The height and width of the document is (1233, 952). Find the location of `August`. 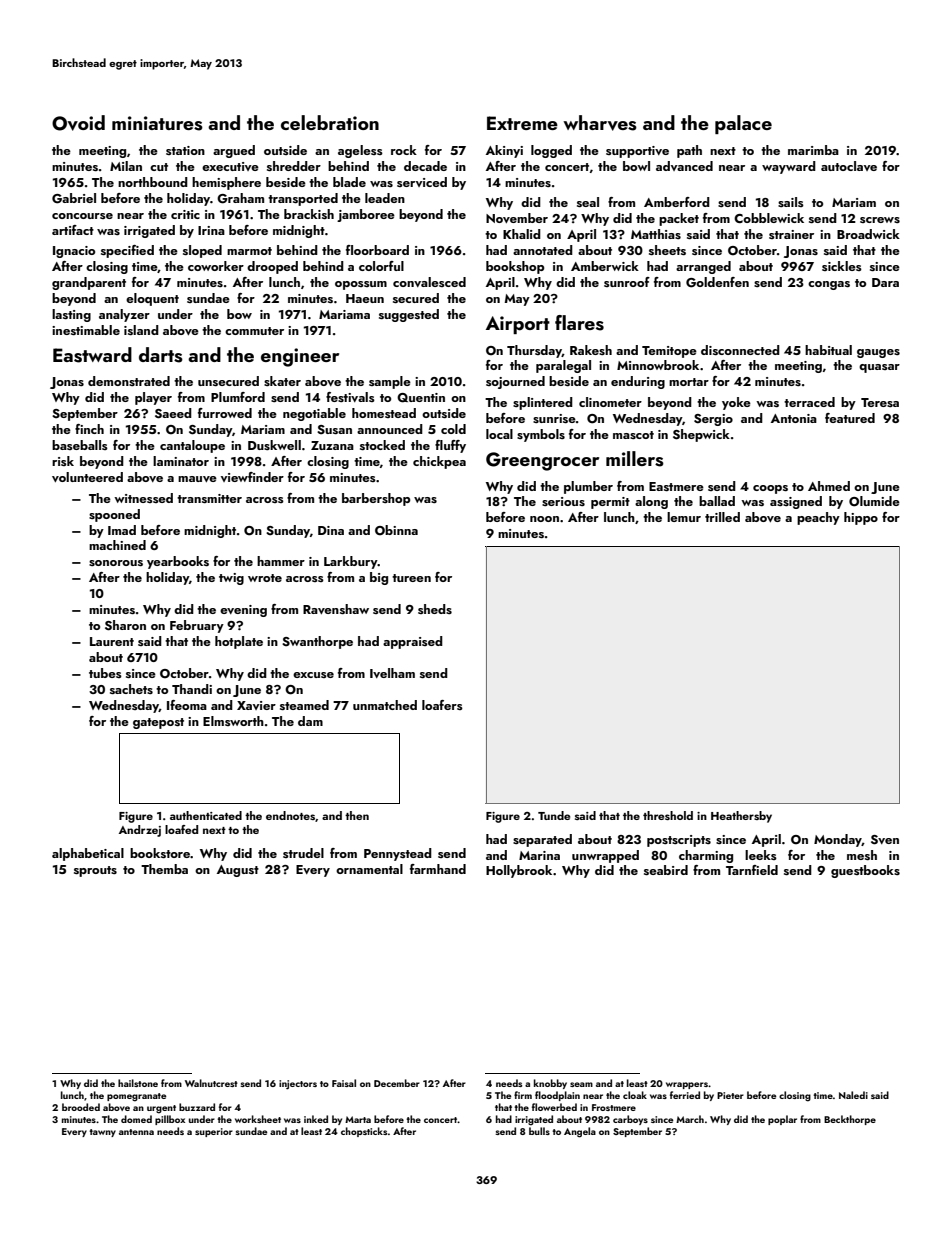

August is located at coordinates (238, 871).
